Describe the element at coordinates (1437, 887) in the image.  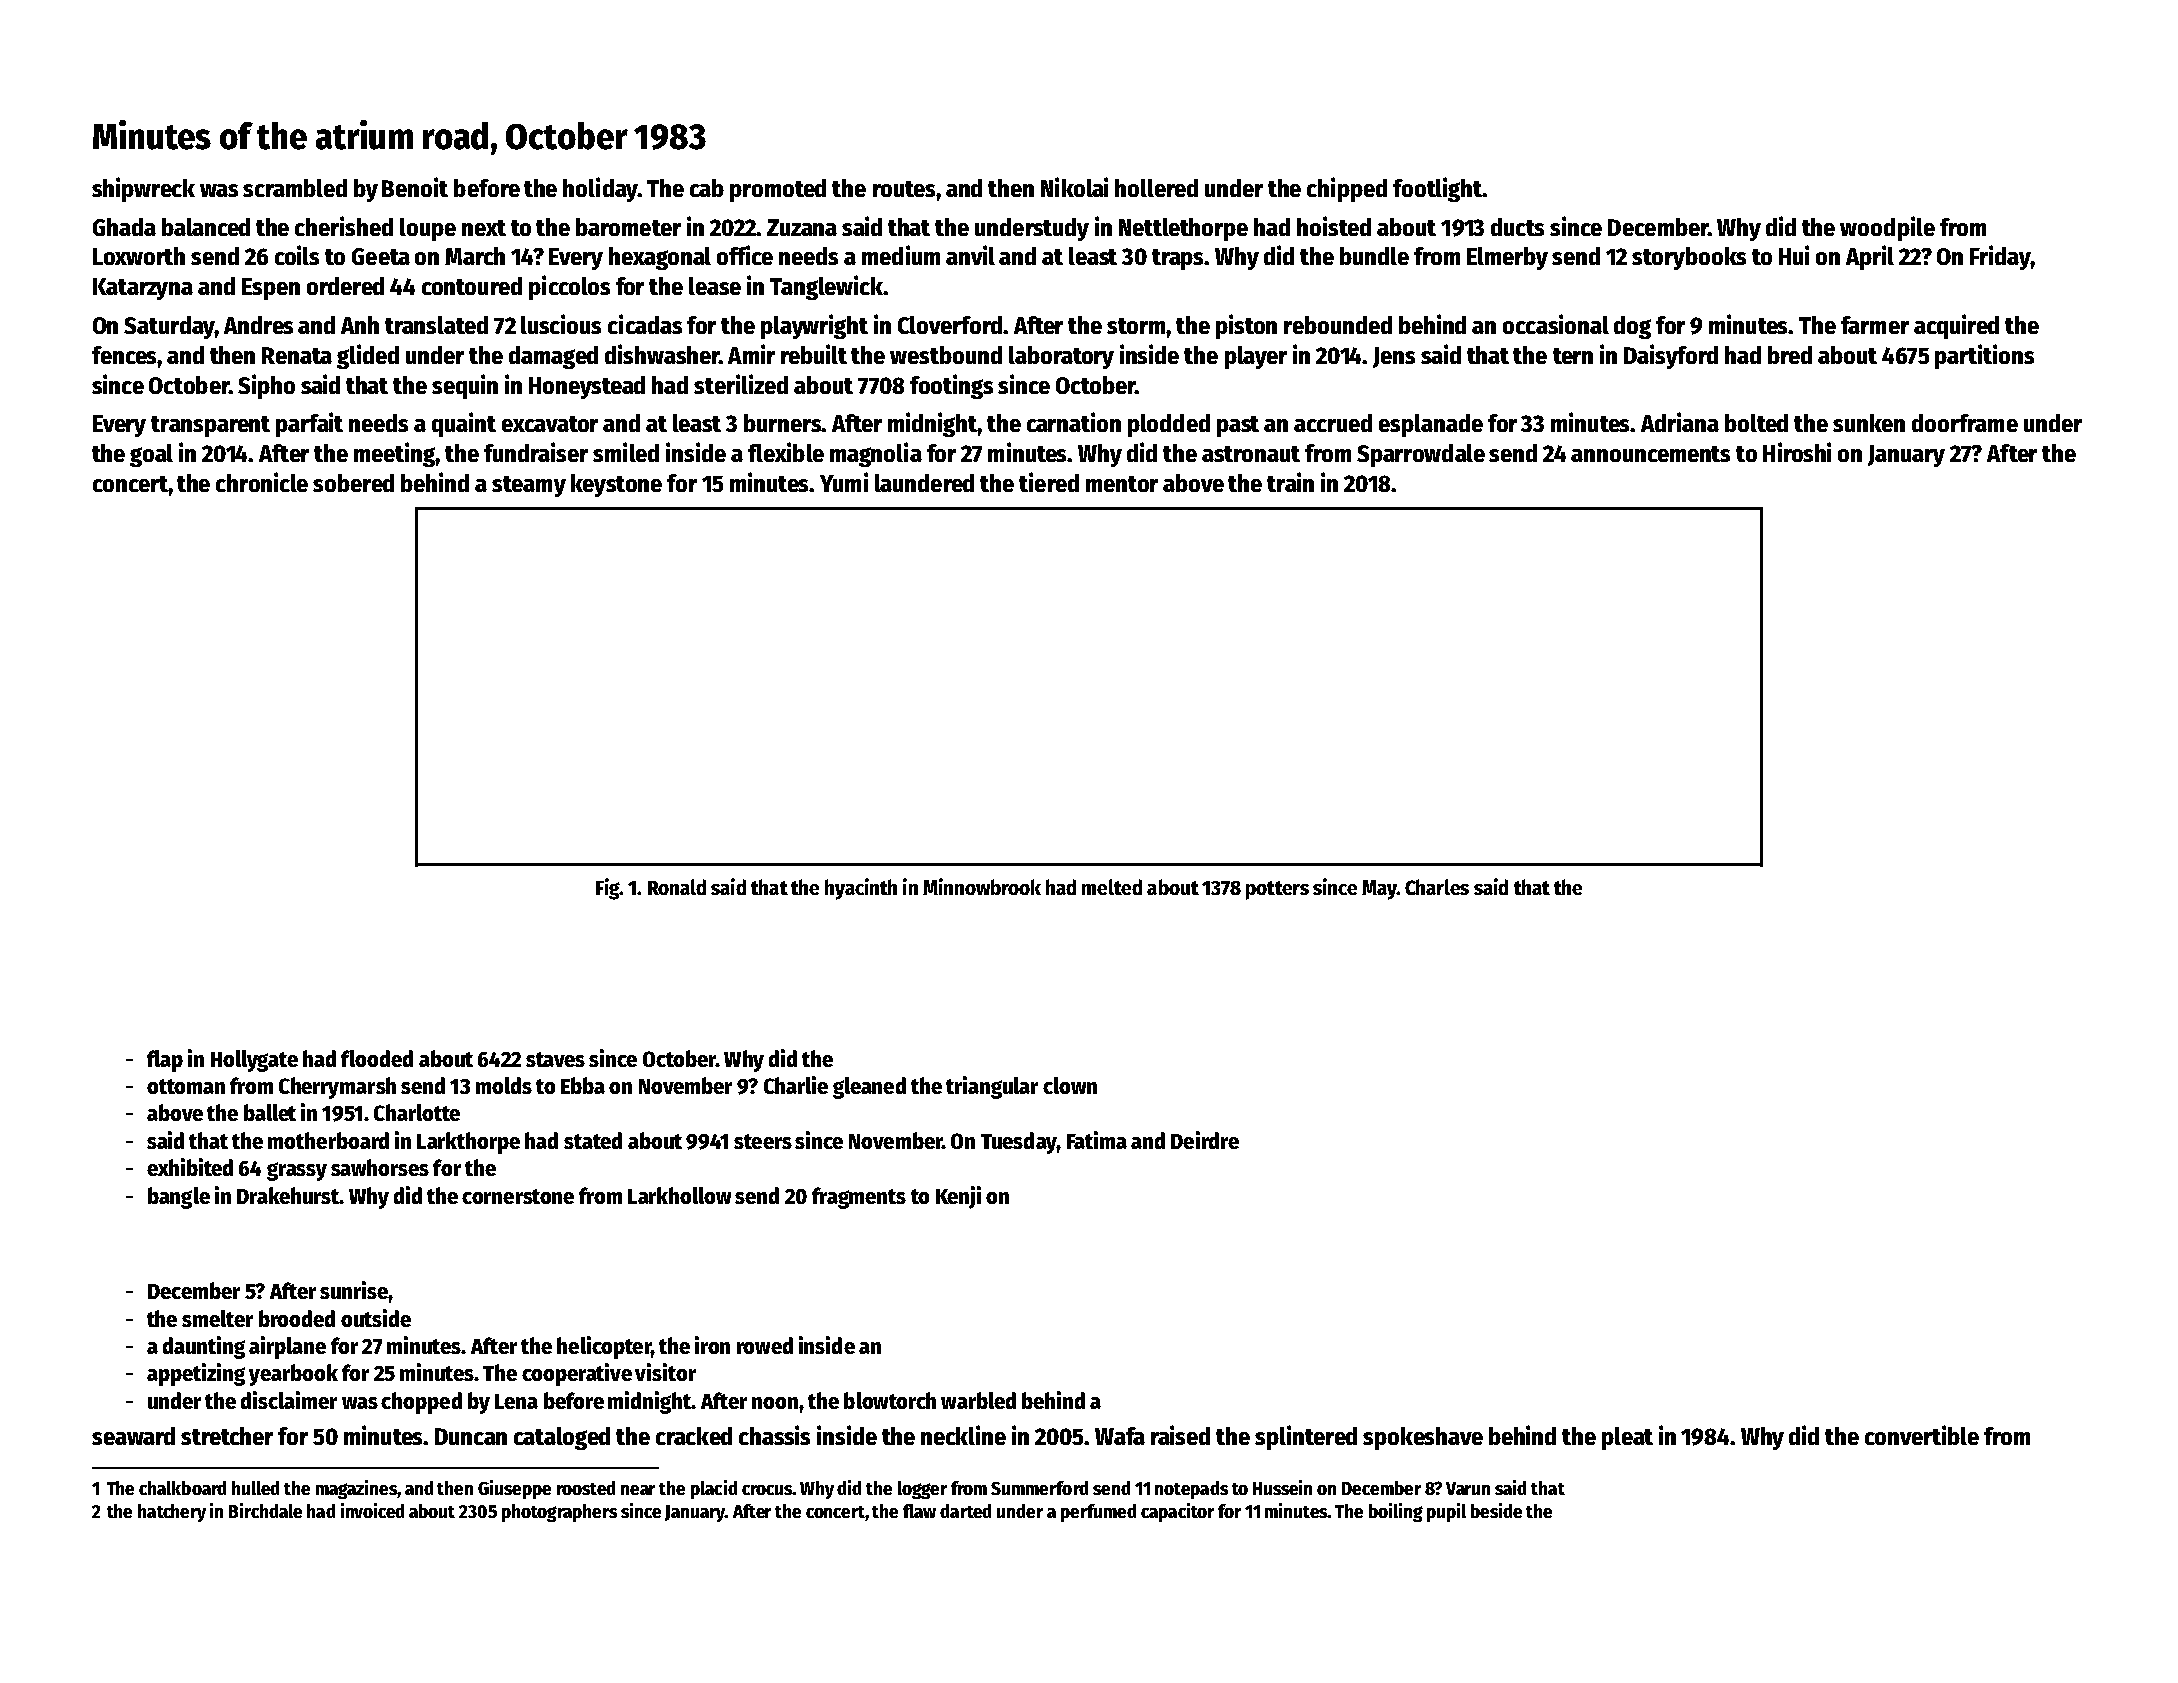
I see `Charles` at that location.
